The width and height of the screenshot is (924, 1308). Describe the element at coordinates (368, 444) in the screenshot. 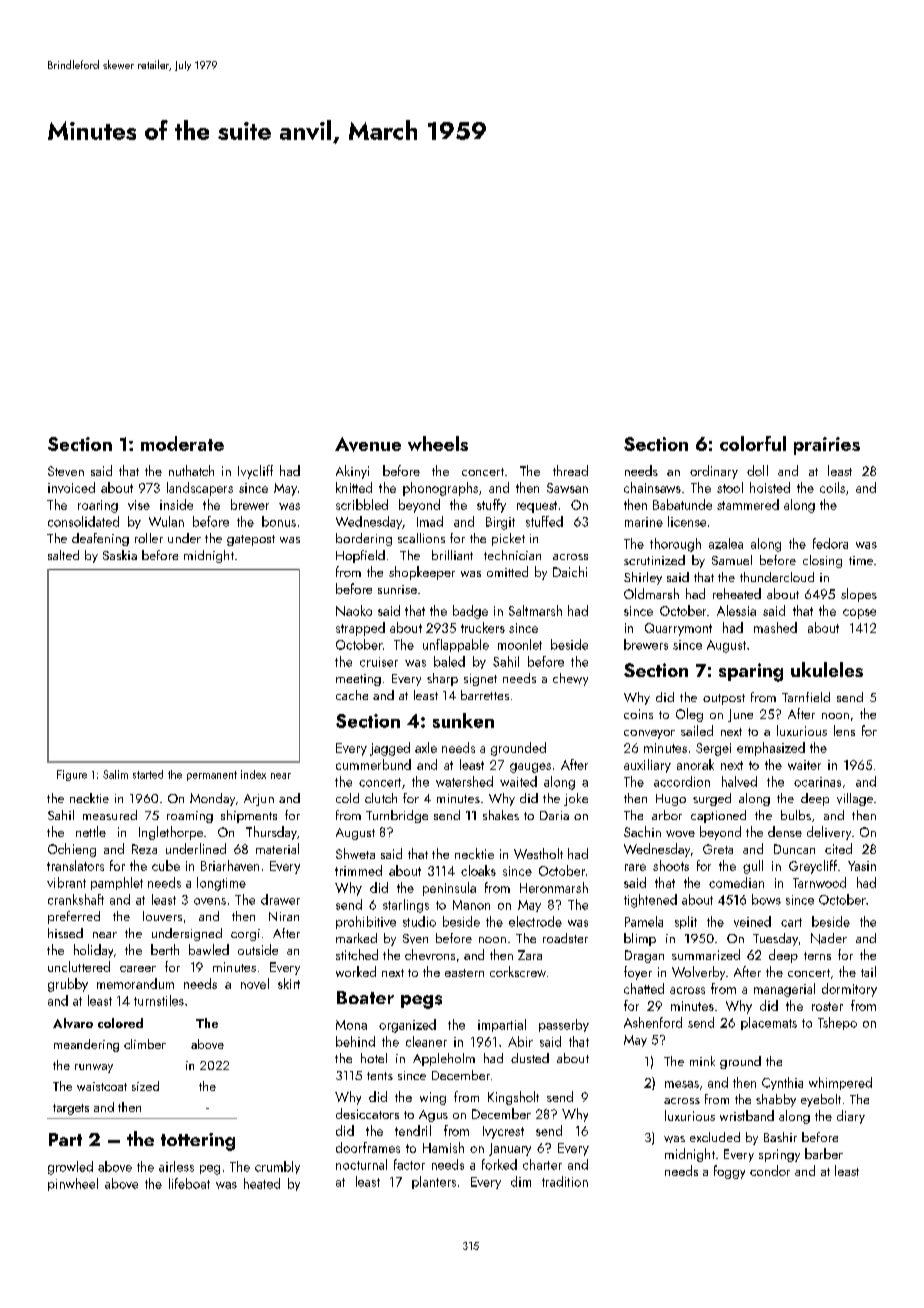

I see `Avenue` at that location.
